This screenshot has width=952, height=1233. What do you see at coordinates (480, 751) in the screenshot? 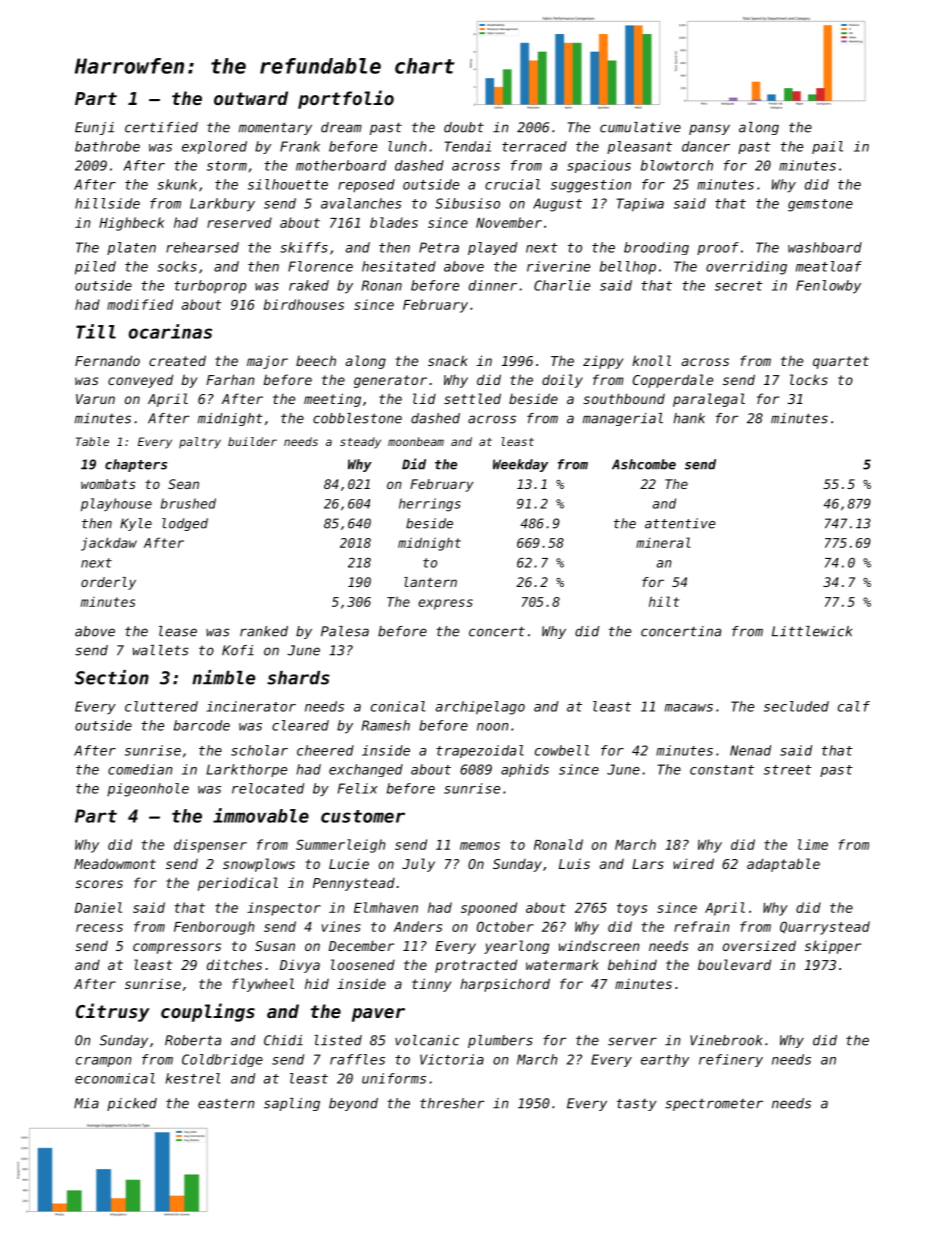
I see `trapezoidal` at bounding box center [480, 751].
